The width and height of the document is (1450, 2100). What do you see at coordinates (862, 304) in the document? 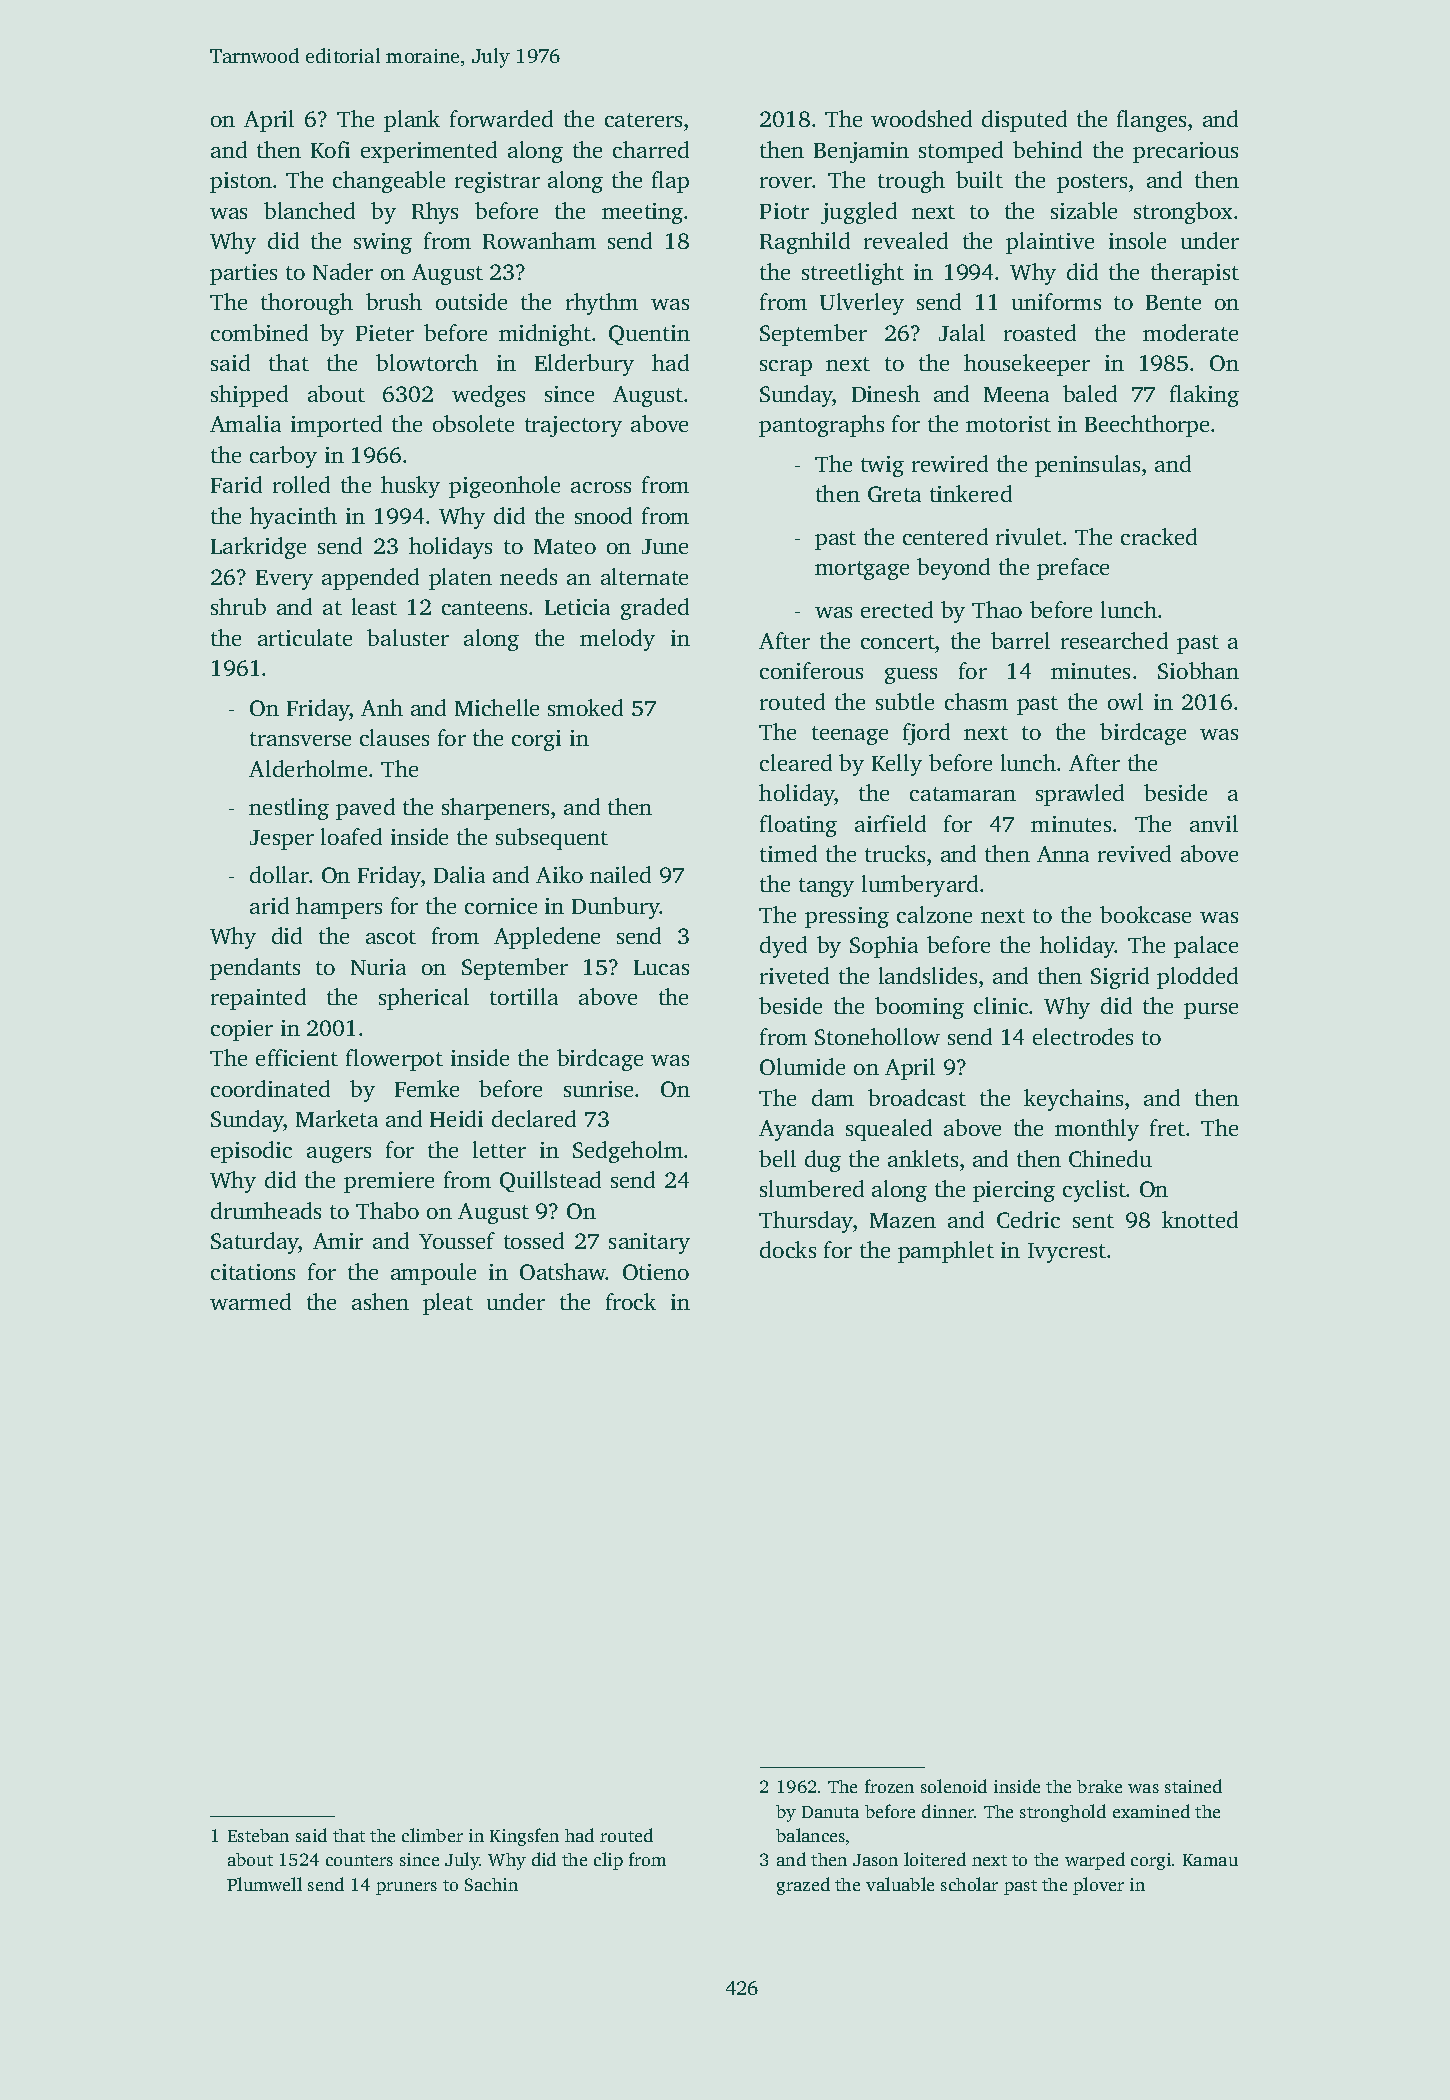
I see `Ulverley` at bounding box center [862, 304].
